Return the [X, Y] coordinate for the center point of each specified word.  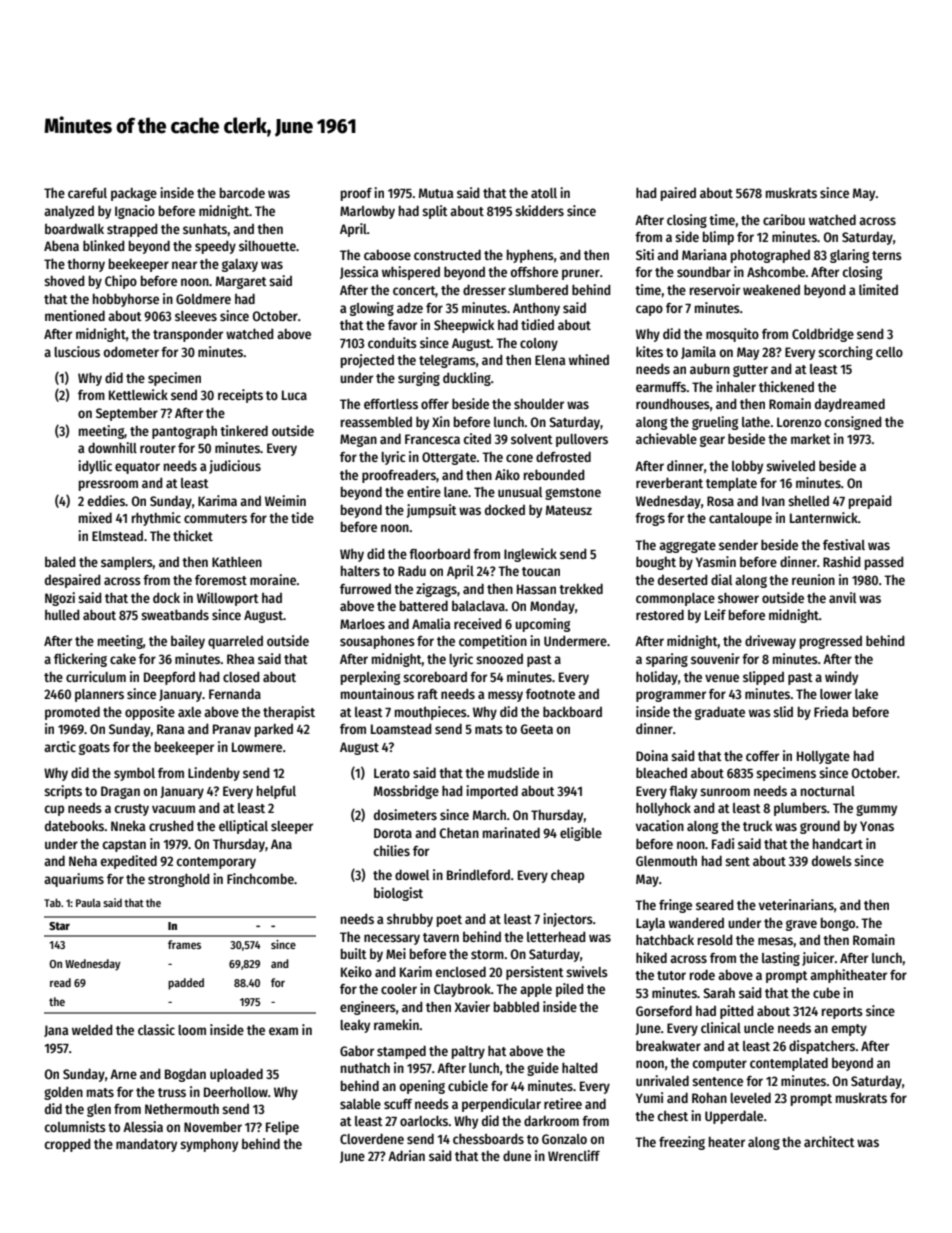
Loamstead [401, 729]
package [134, 194]
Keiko [356, 971]
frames [184, 944]
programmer [671, 696]
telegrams [447, 361]
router [158, 448]
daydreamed [850, 405]
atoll [544, 193]
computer [720, 1065]
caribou [784, 219]
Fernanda [235, 693]
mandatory [146, 1145]
